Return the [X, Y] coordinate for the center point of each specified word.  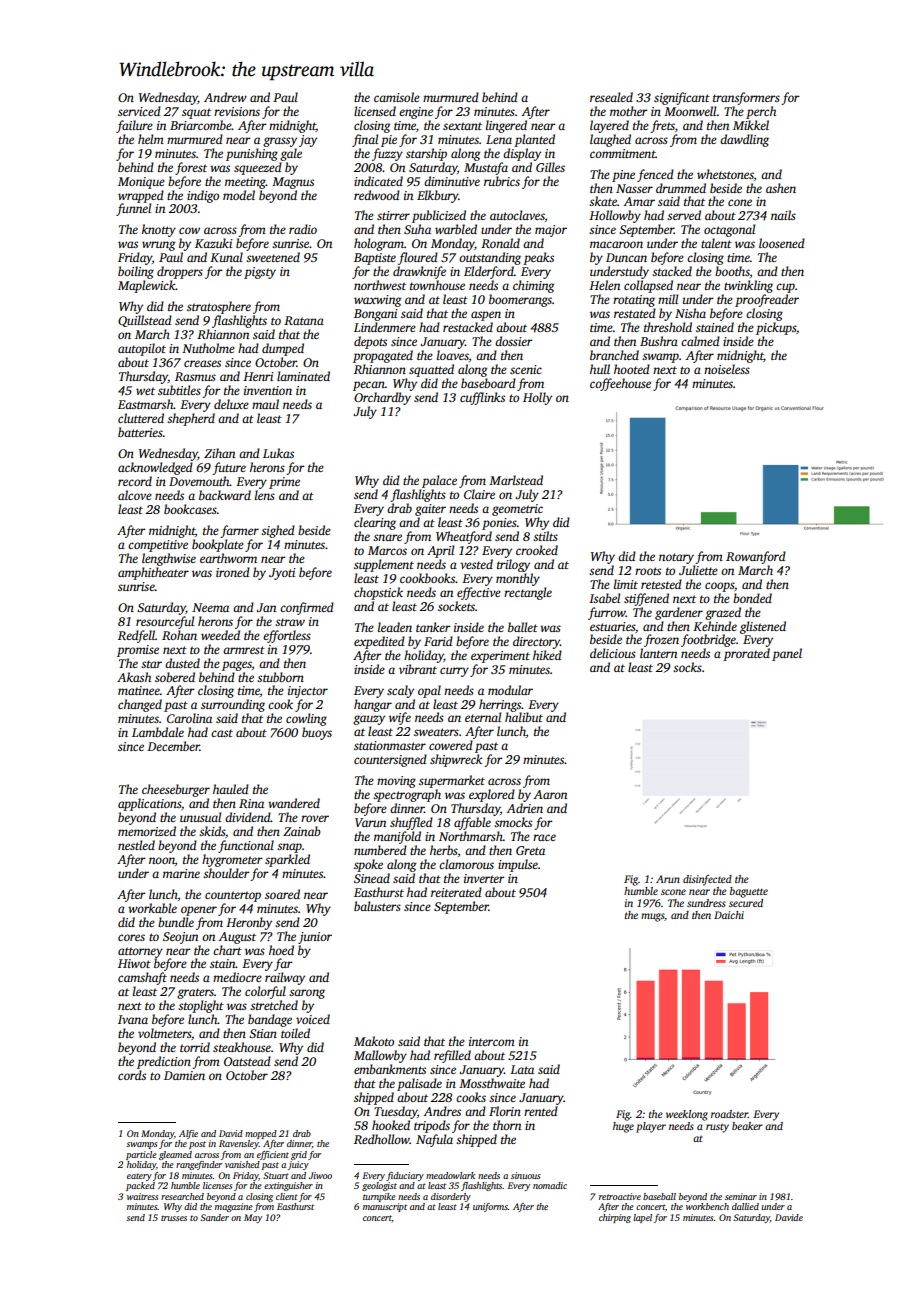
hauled [231, 789]
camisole [397, 97]
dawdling [744, 140]
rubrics [502, 181]
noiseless [727, 369]
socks [687, 667]
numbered [380, 850]
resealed [611, 97]
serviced [139, 111]
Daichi [729, 915]
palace [439, 481]
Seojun [180, 938]
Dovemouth [199, 481]
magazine [234, 1207]
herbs [444, 850]
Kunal [226, 257]
